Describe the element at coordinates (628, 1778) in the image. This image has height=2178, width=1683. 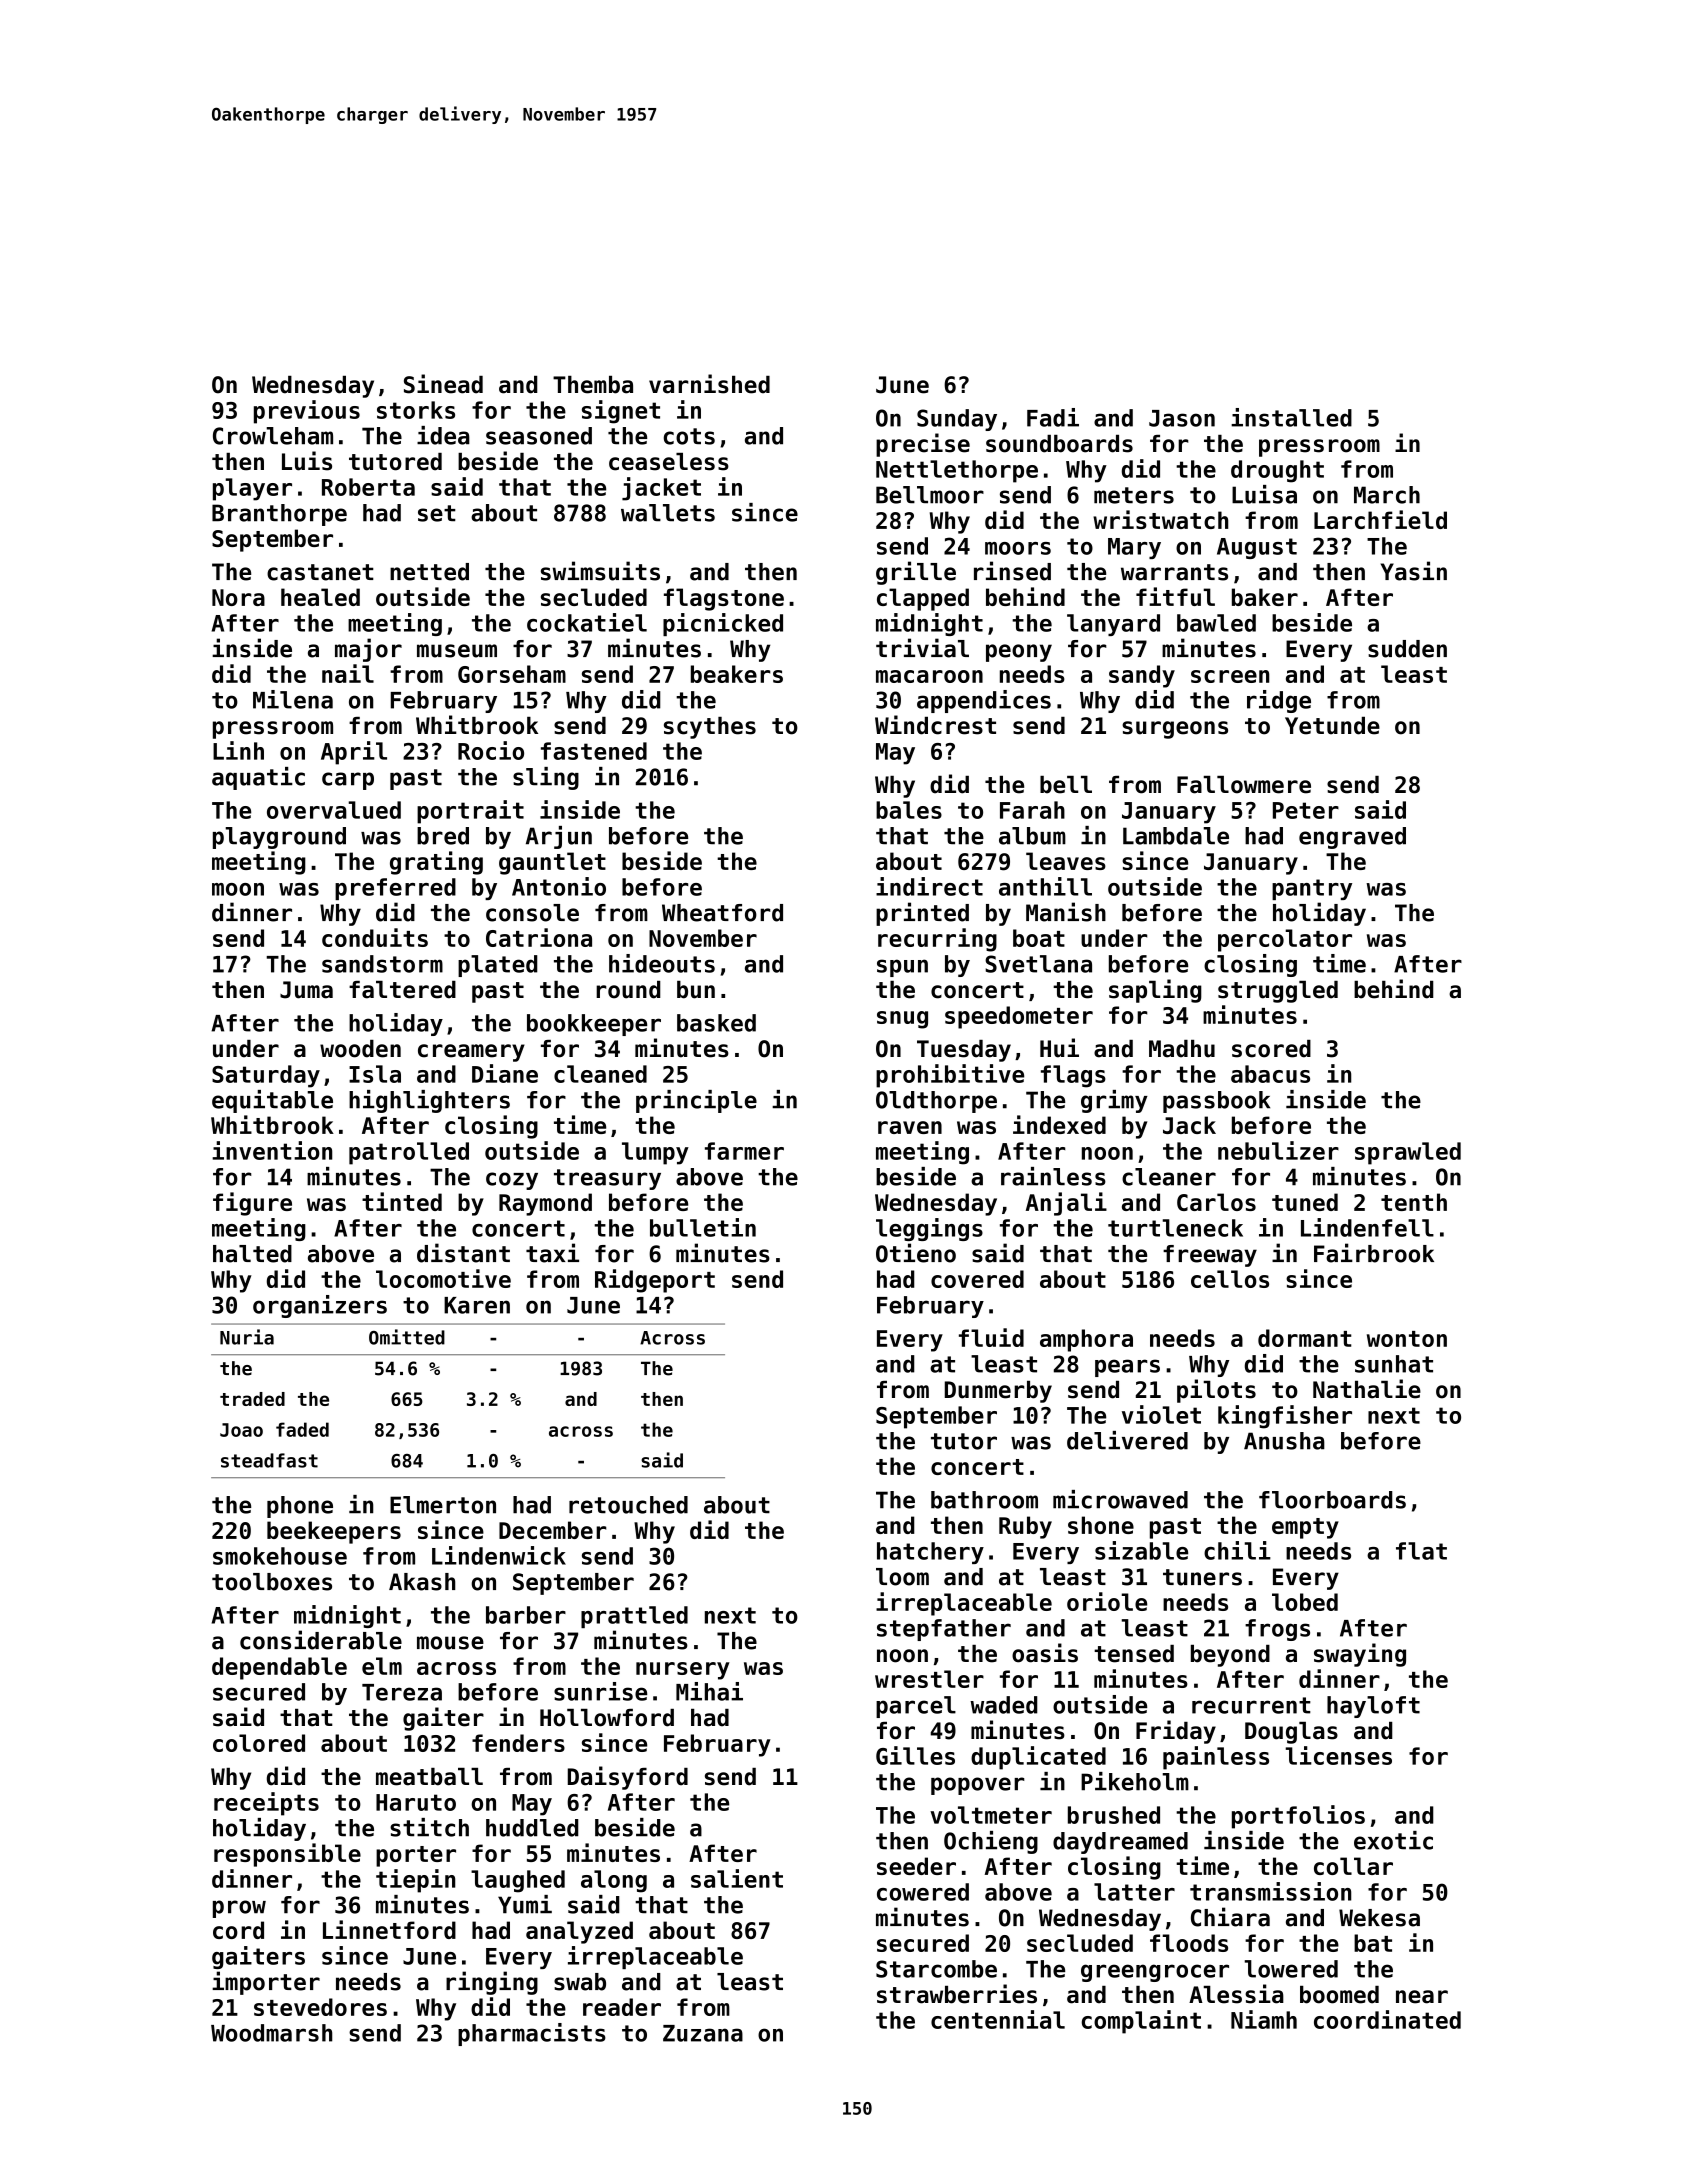
I see `Daisyford` at that location.
